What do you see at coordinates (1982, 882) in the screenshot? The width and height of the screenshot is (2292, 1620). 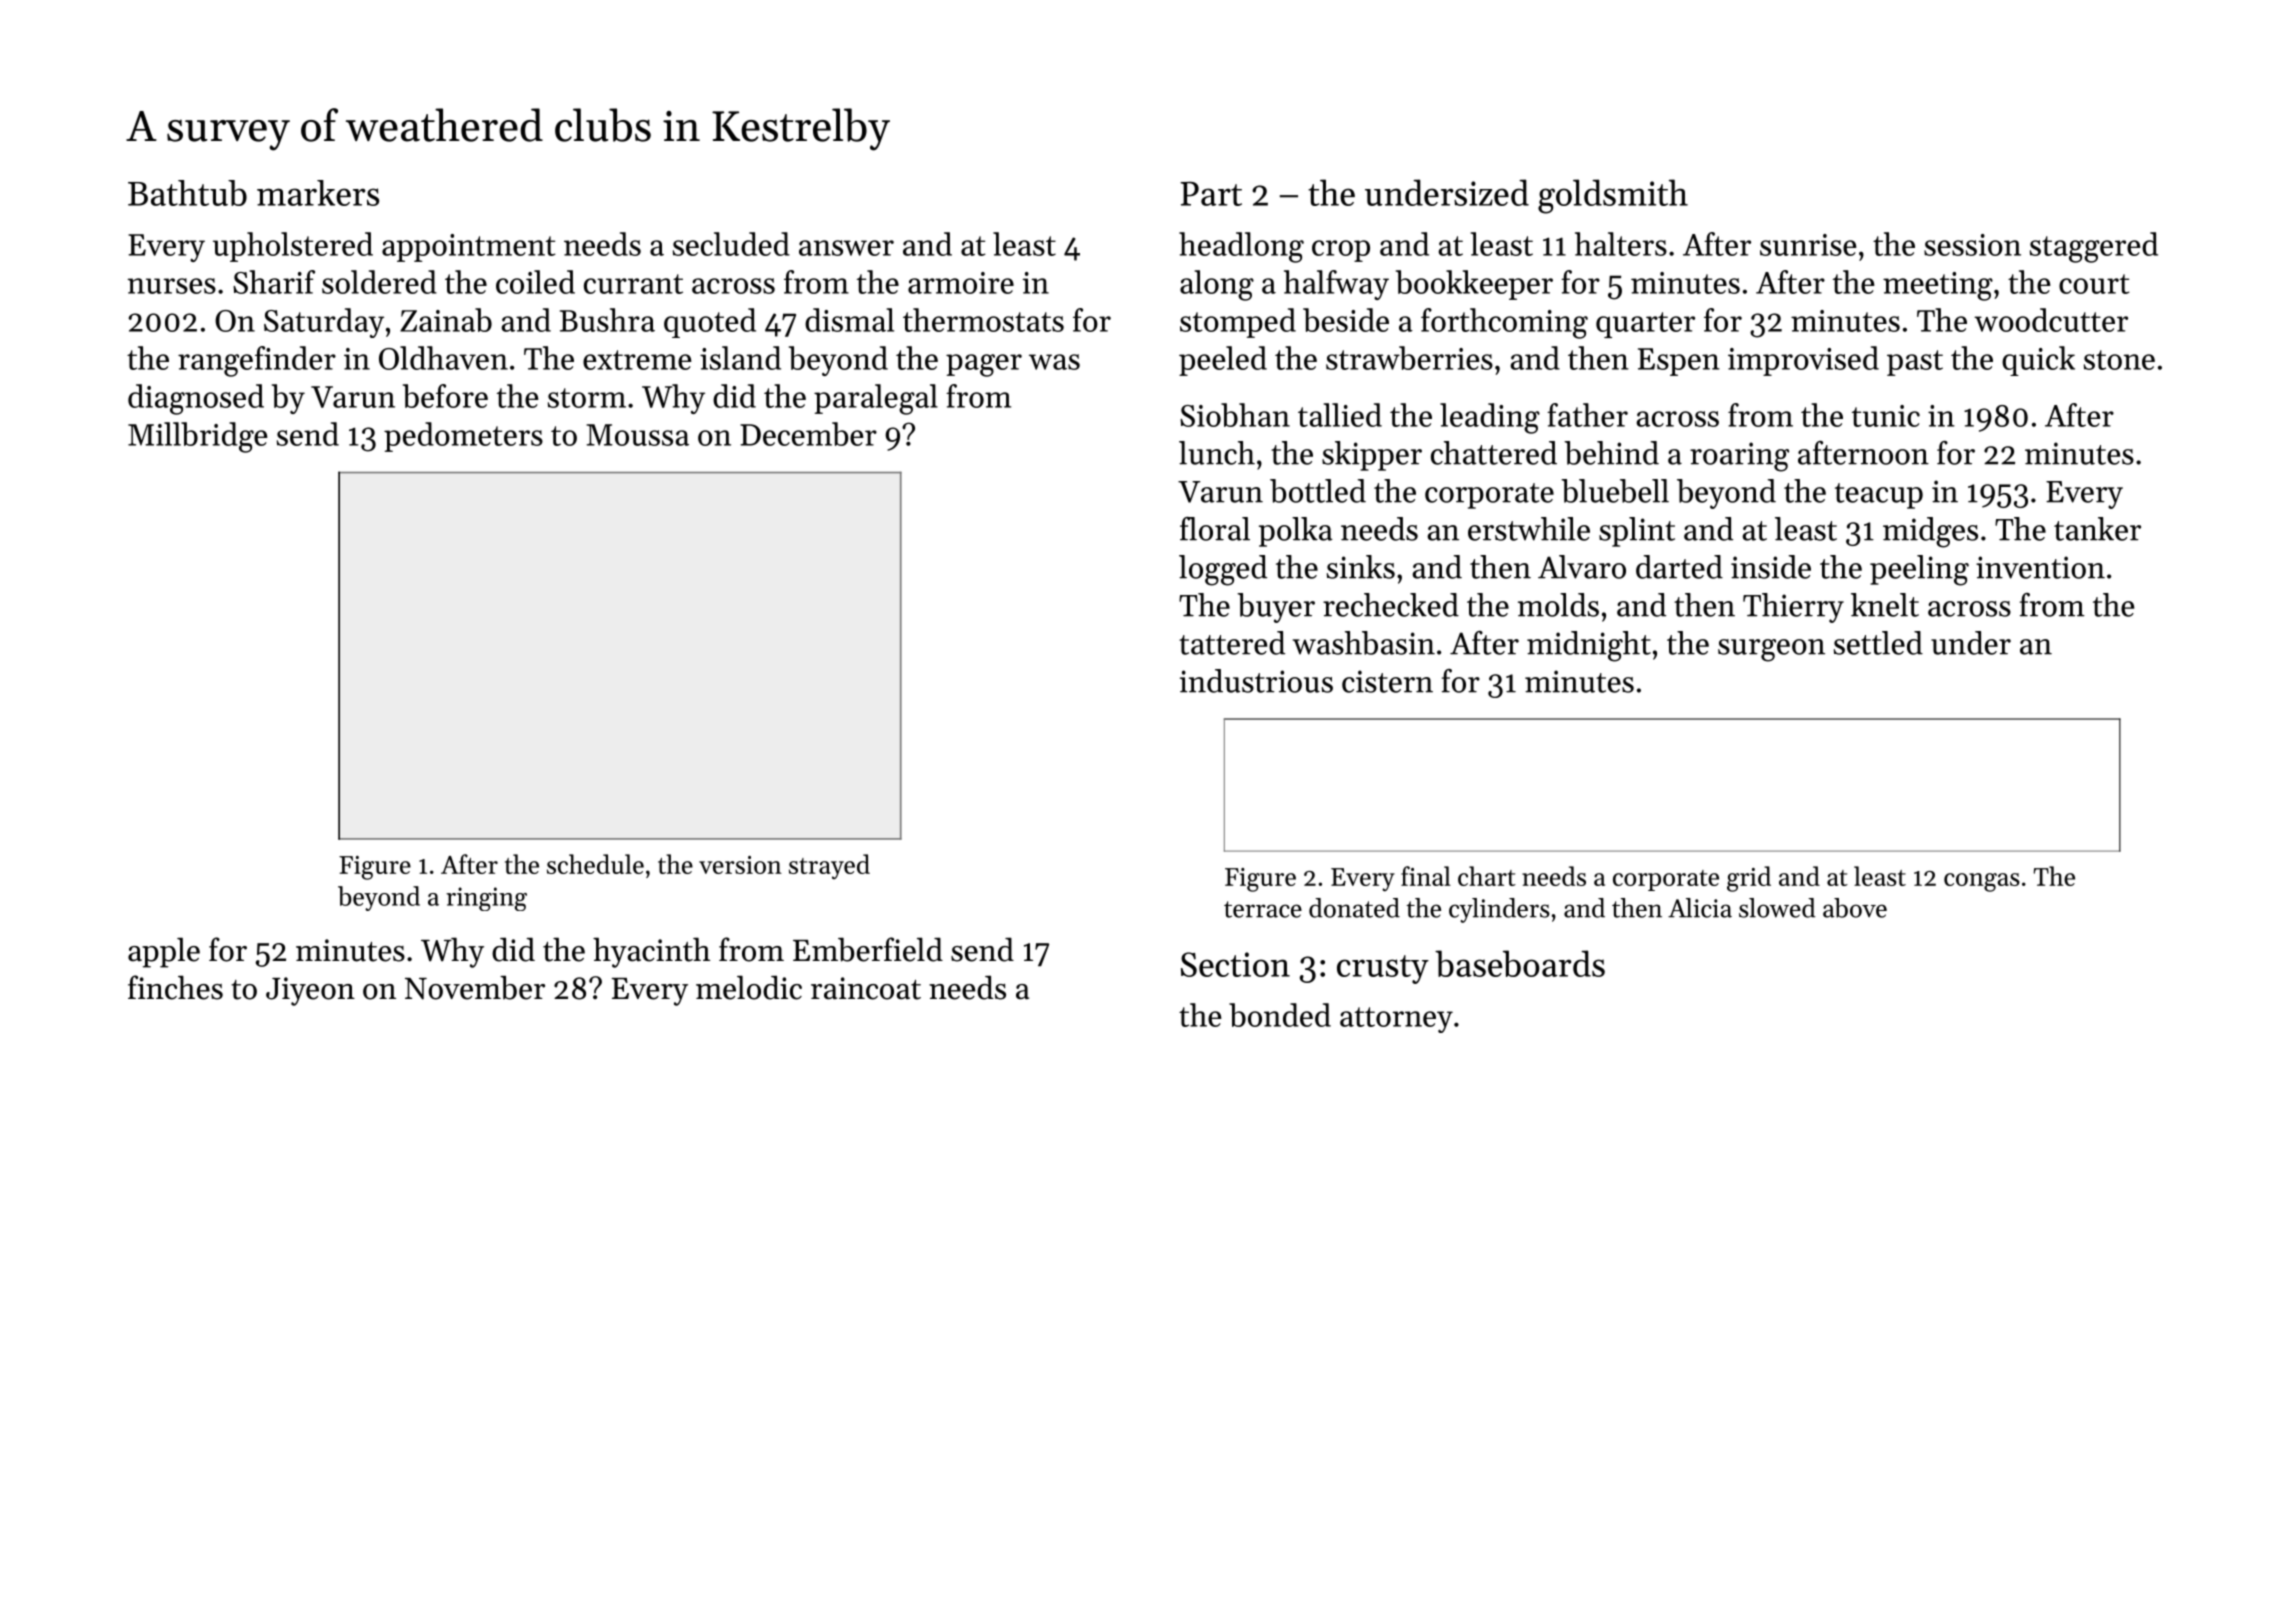 I see `congas` at bounding box center [1982, 882].
